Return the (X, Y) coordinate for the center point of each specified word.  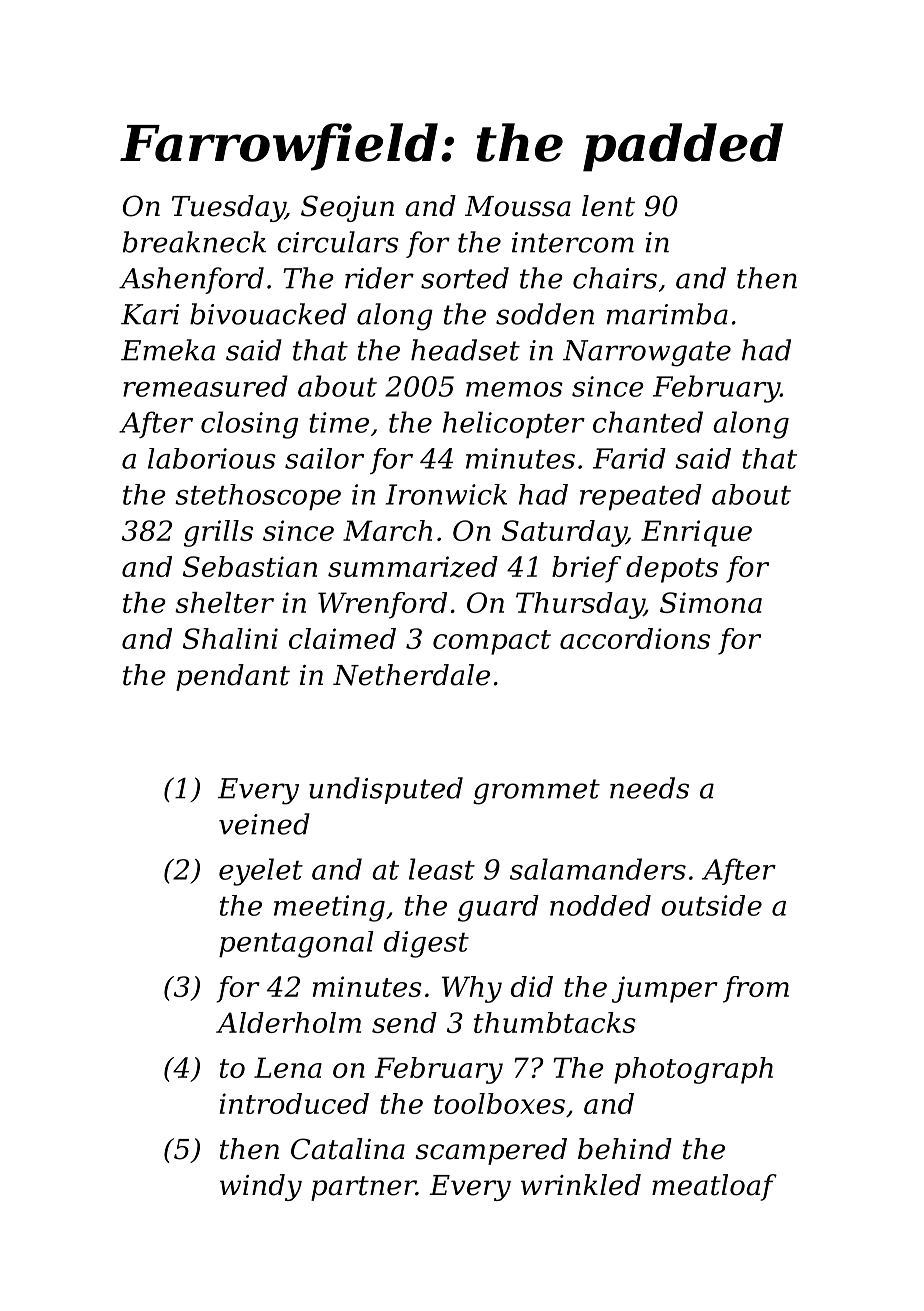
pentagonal (296, 944)
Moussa (518, 206)
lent (608, 206)
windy (261, 1187)
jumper (665, 989)
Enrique (696, 533)
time (339, 422)
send (404, 1022)
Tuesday (228, 208)
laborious (212, 458)
